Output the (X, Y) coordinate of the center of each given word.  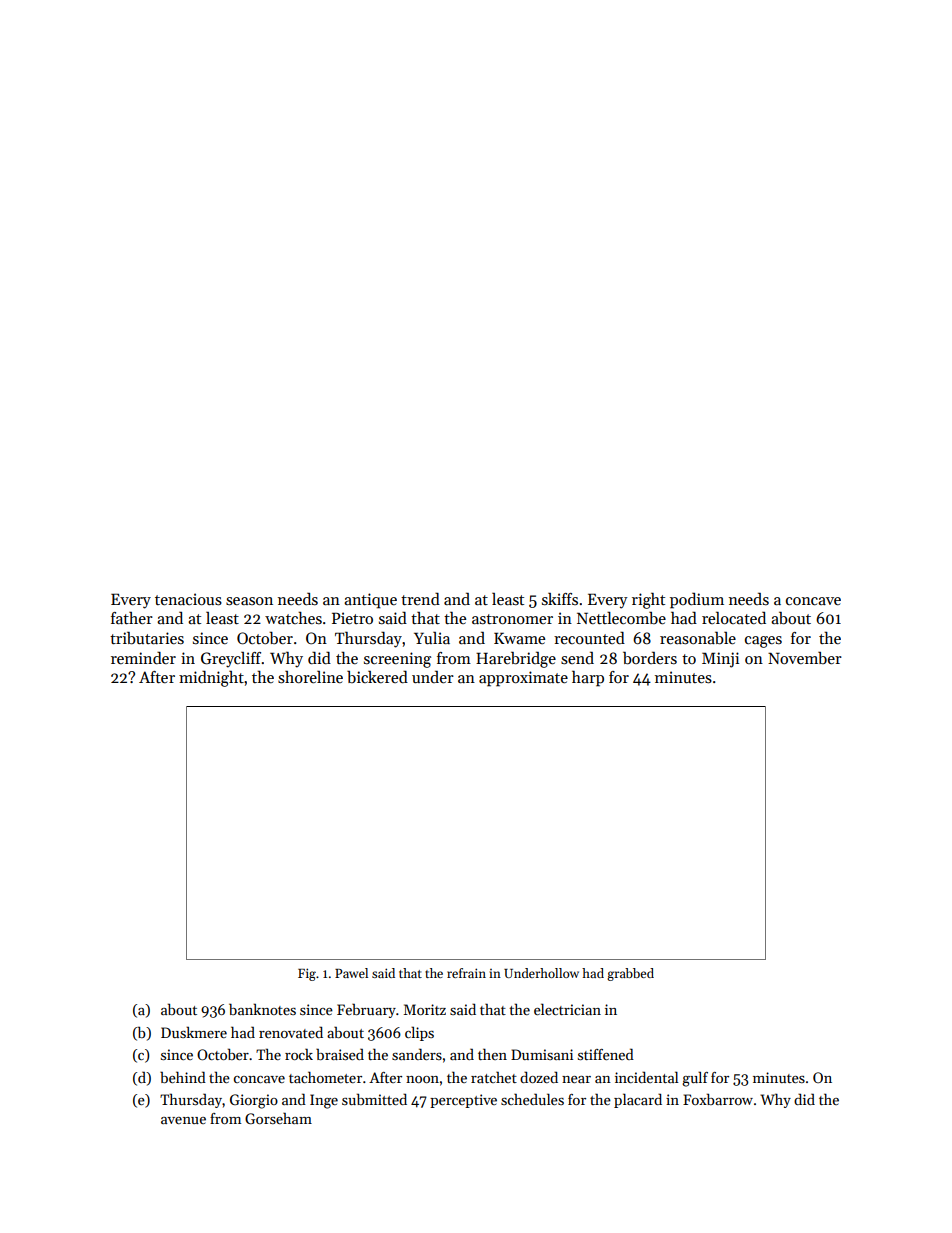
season (249, 601)
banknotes (262, 1009)
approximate (523, 679)
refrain (466, 973)
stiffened (606, 1054)
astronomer (512, 619)
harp (588, 678)
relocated (734, 617)
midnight (211, 678)
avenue (183, 1120)
